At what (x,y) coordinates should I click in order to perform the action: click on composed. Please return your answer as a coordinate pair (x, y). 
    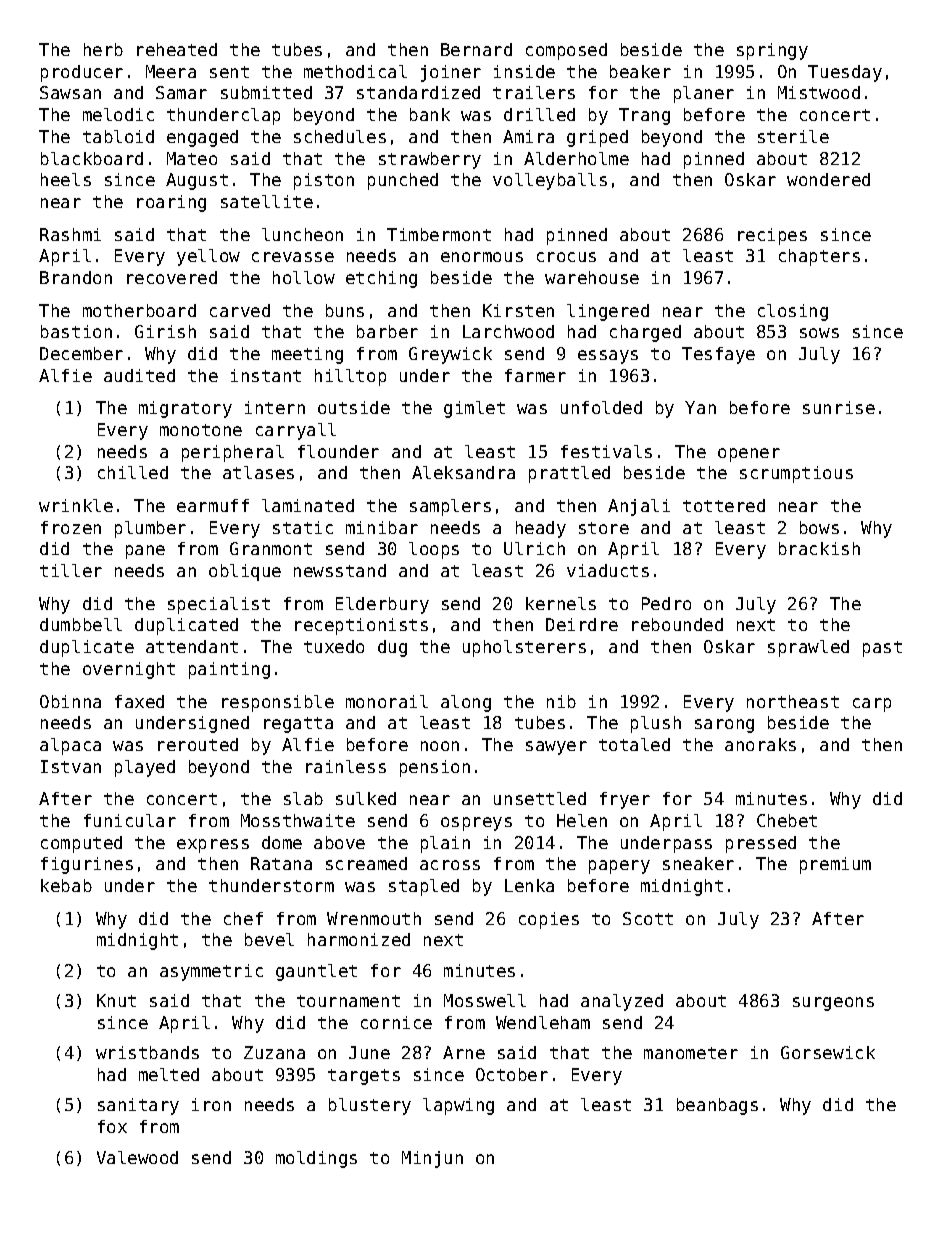
    Looking at the image, I should click on (566, 51).
